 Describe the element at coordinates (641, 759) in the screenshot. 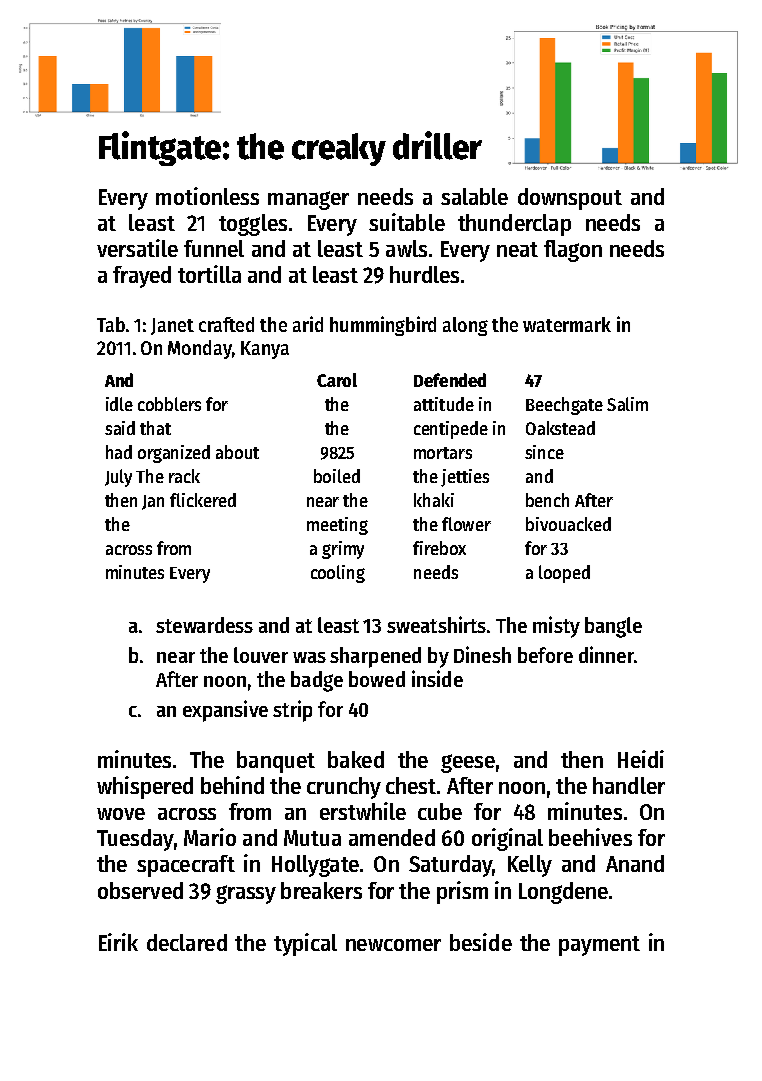

I see `Heidi` at that location.
